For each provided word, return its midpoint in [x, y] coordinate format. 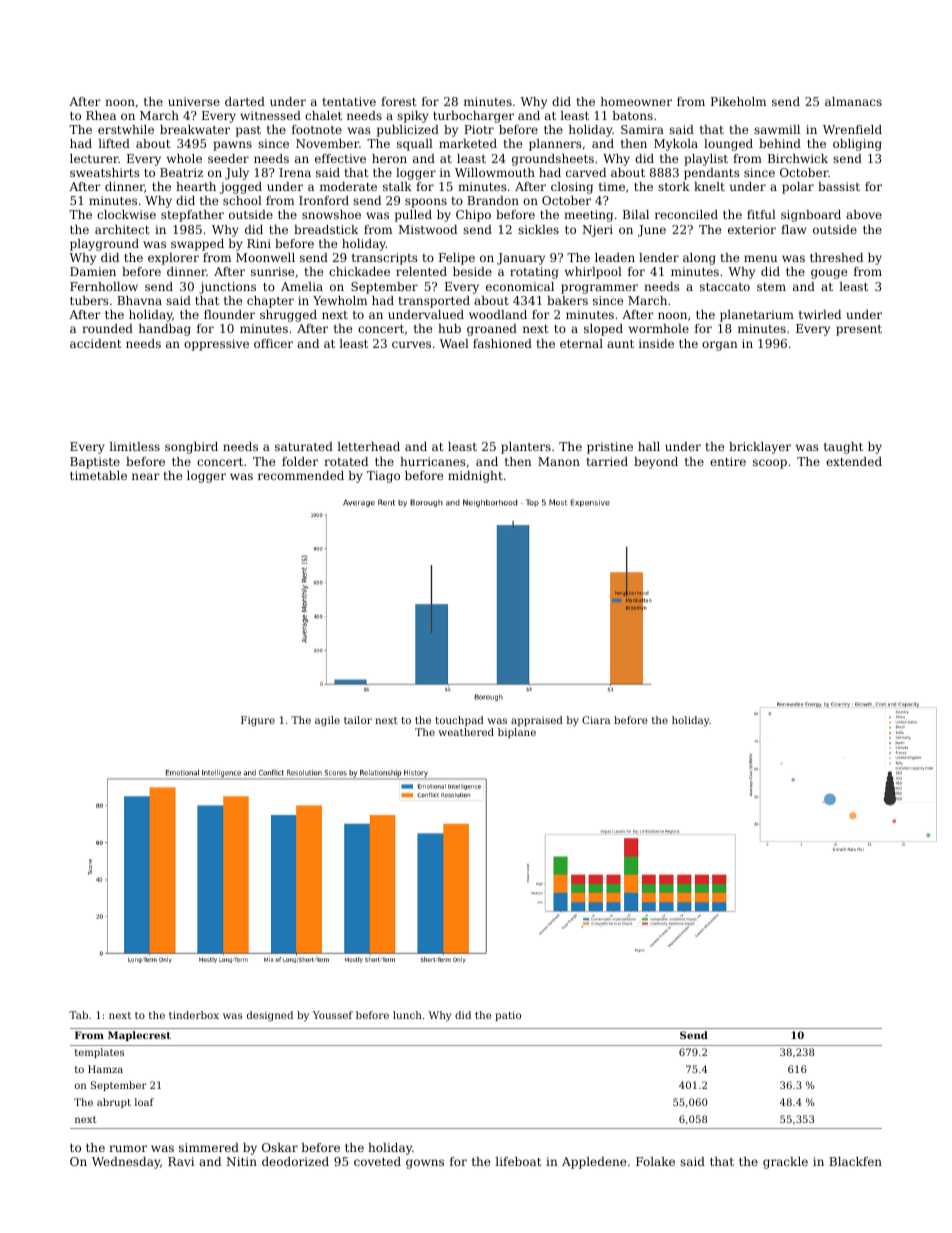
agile [327, 721]
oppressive [216, 345]
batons [632, 115]
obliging [857, 145]
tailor [358, 720]
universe [194, 101]
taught [843, 448]
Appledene [594, 1163]
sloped [603, 330]
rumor [128, 1148]
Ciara [596, 720]
